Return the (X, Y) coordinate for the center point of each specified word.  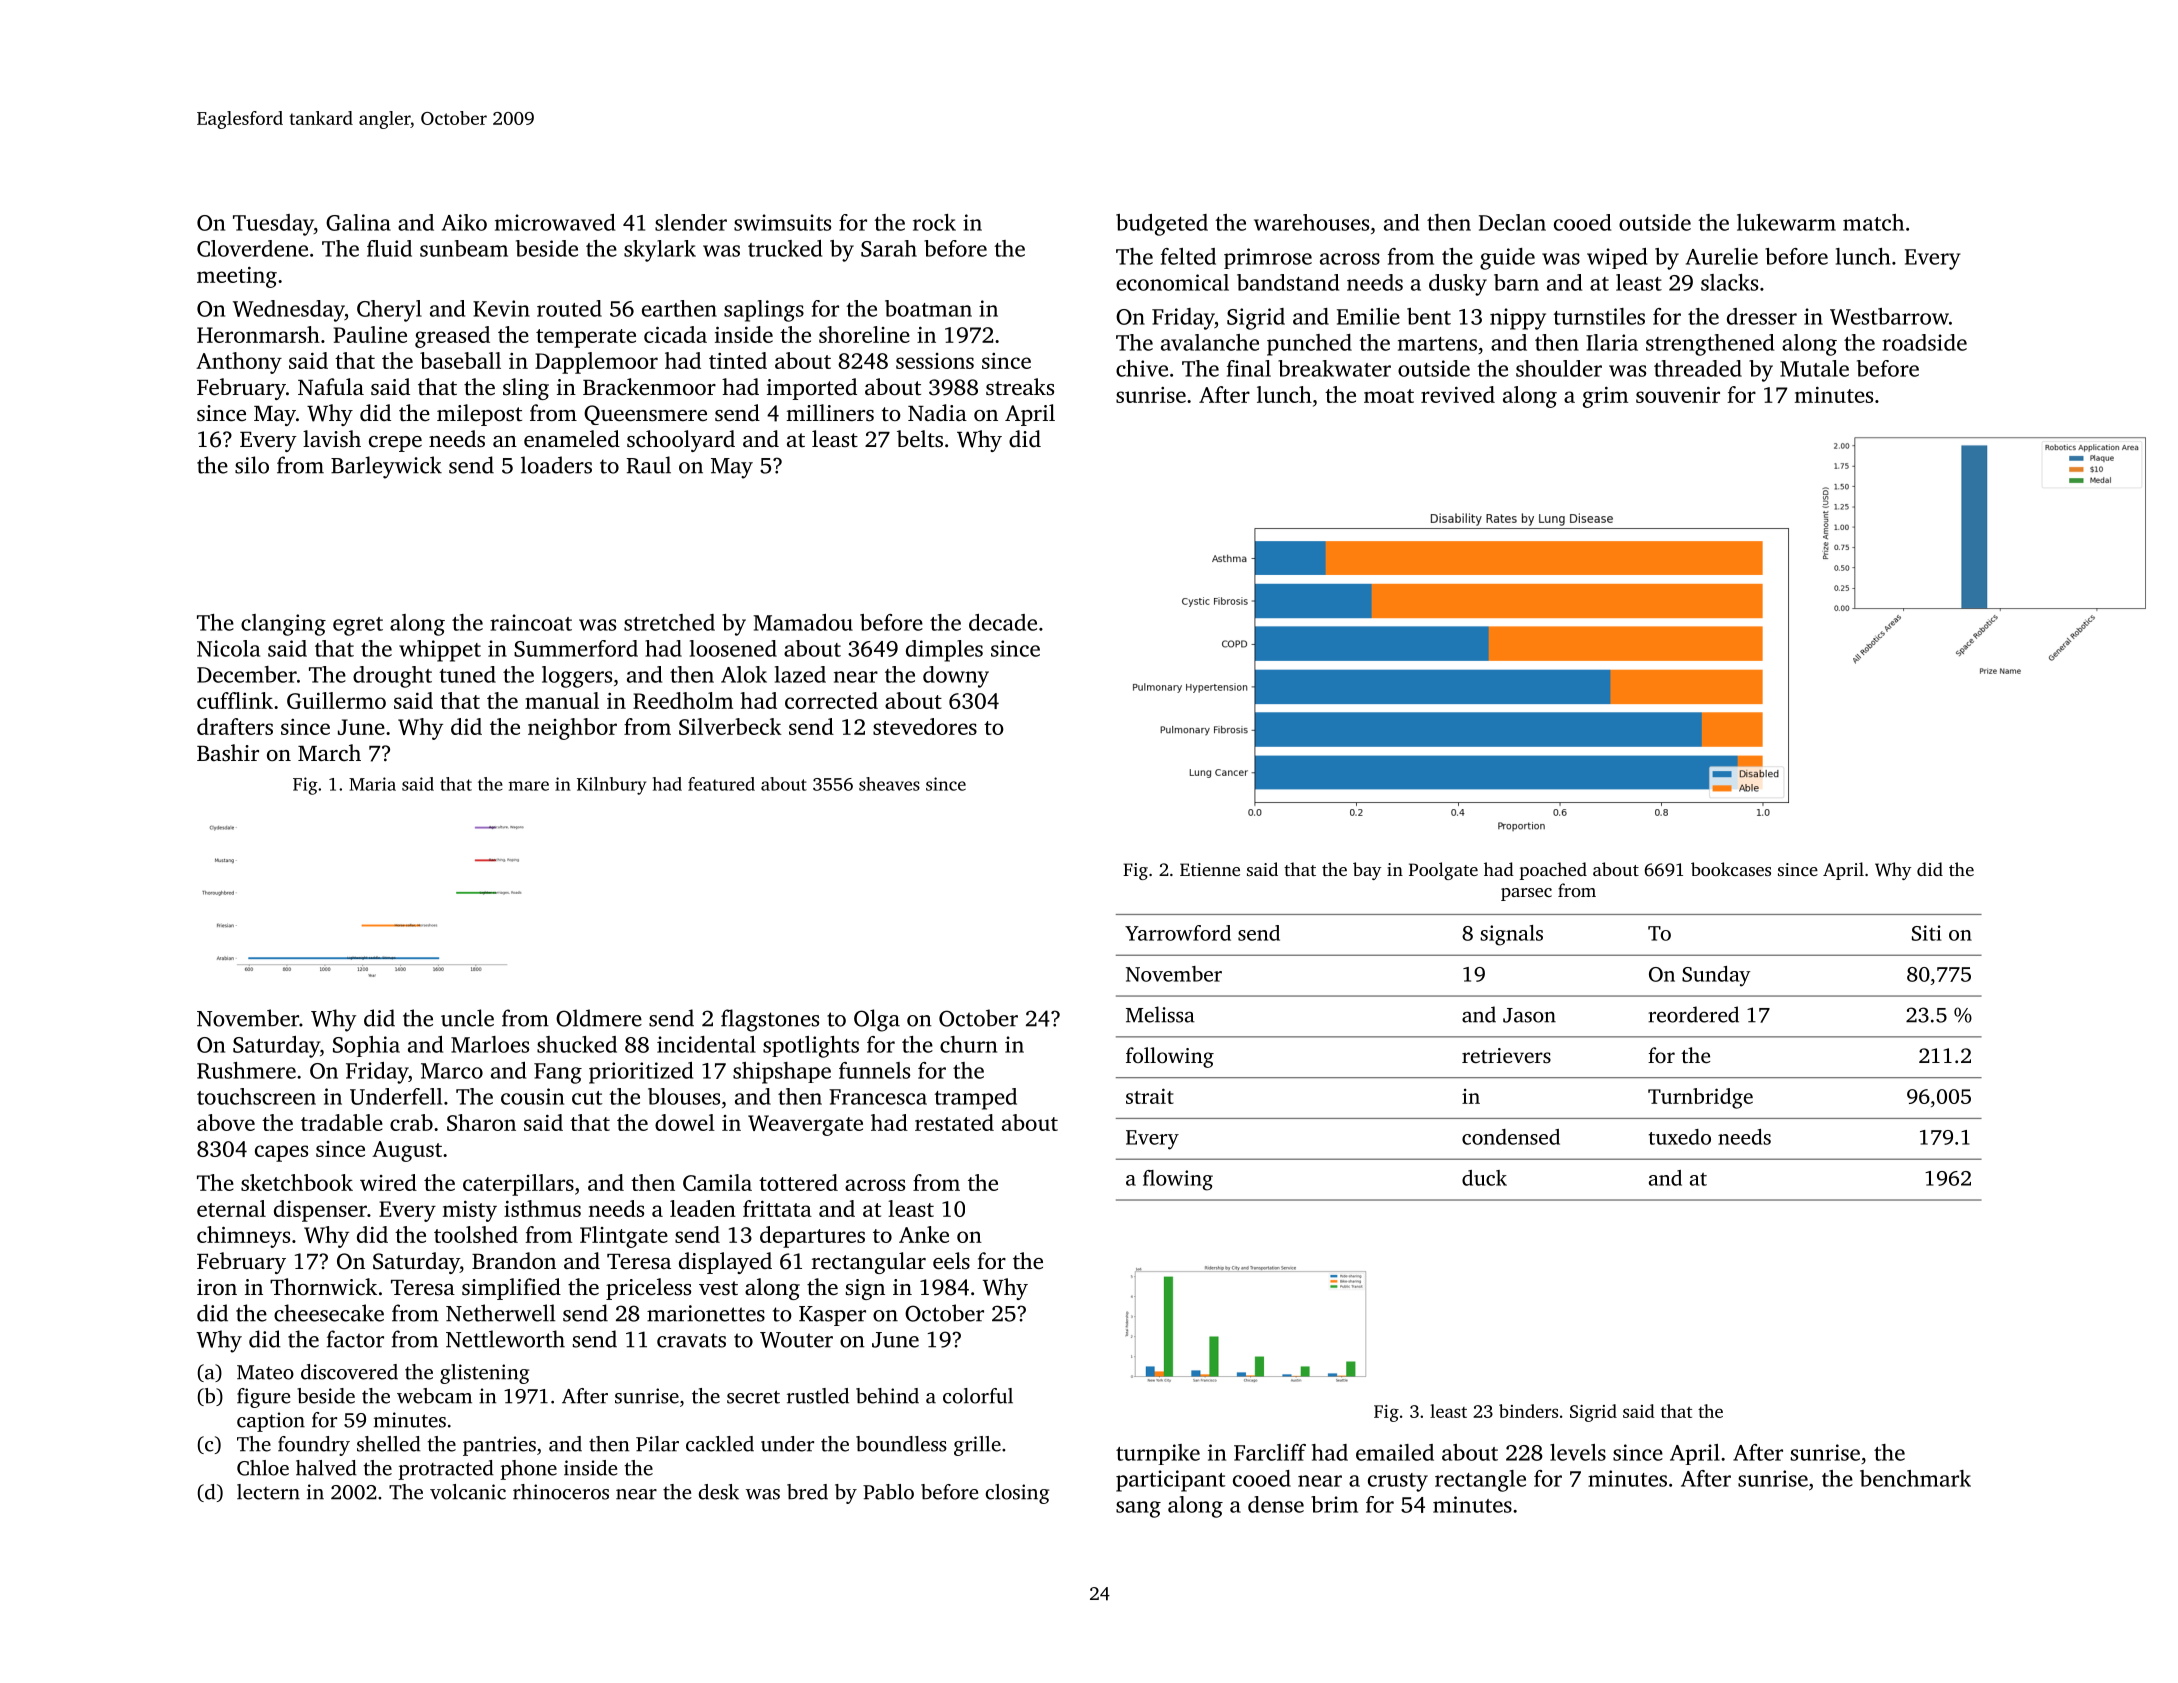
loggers (577, 677)
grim (1605, 397)
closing (1017, 1494)
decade (1003, 622)
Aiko (464, 222)
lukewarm (1786, 222)
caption (271, 1422)
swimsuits (782, 222)
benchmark (1915, 1478)
